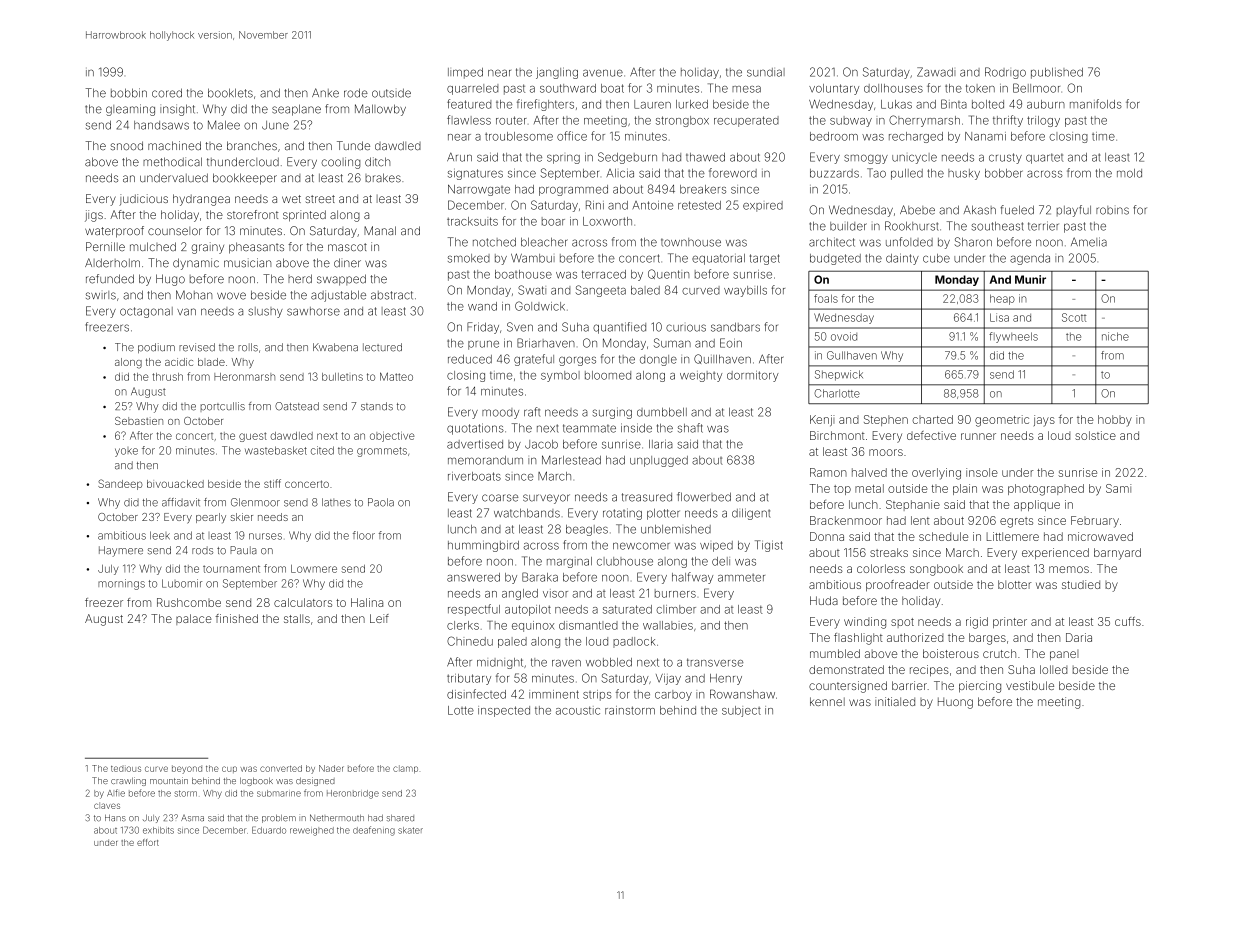 This screenshot has height=952, width=1233. I want to click on wand, so click(482, 306).
